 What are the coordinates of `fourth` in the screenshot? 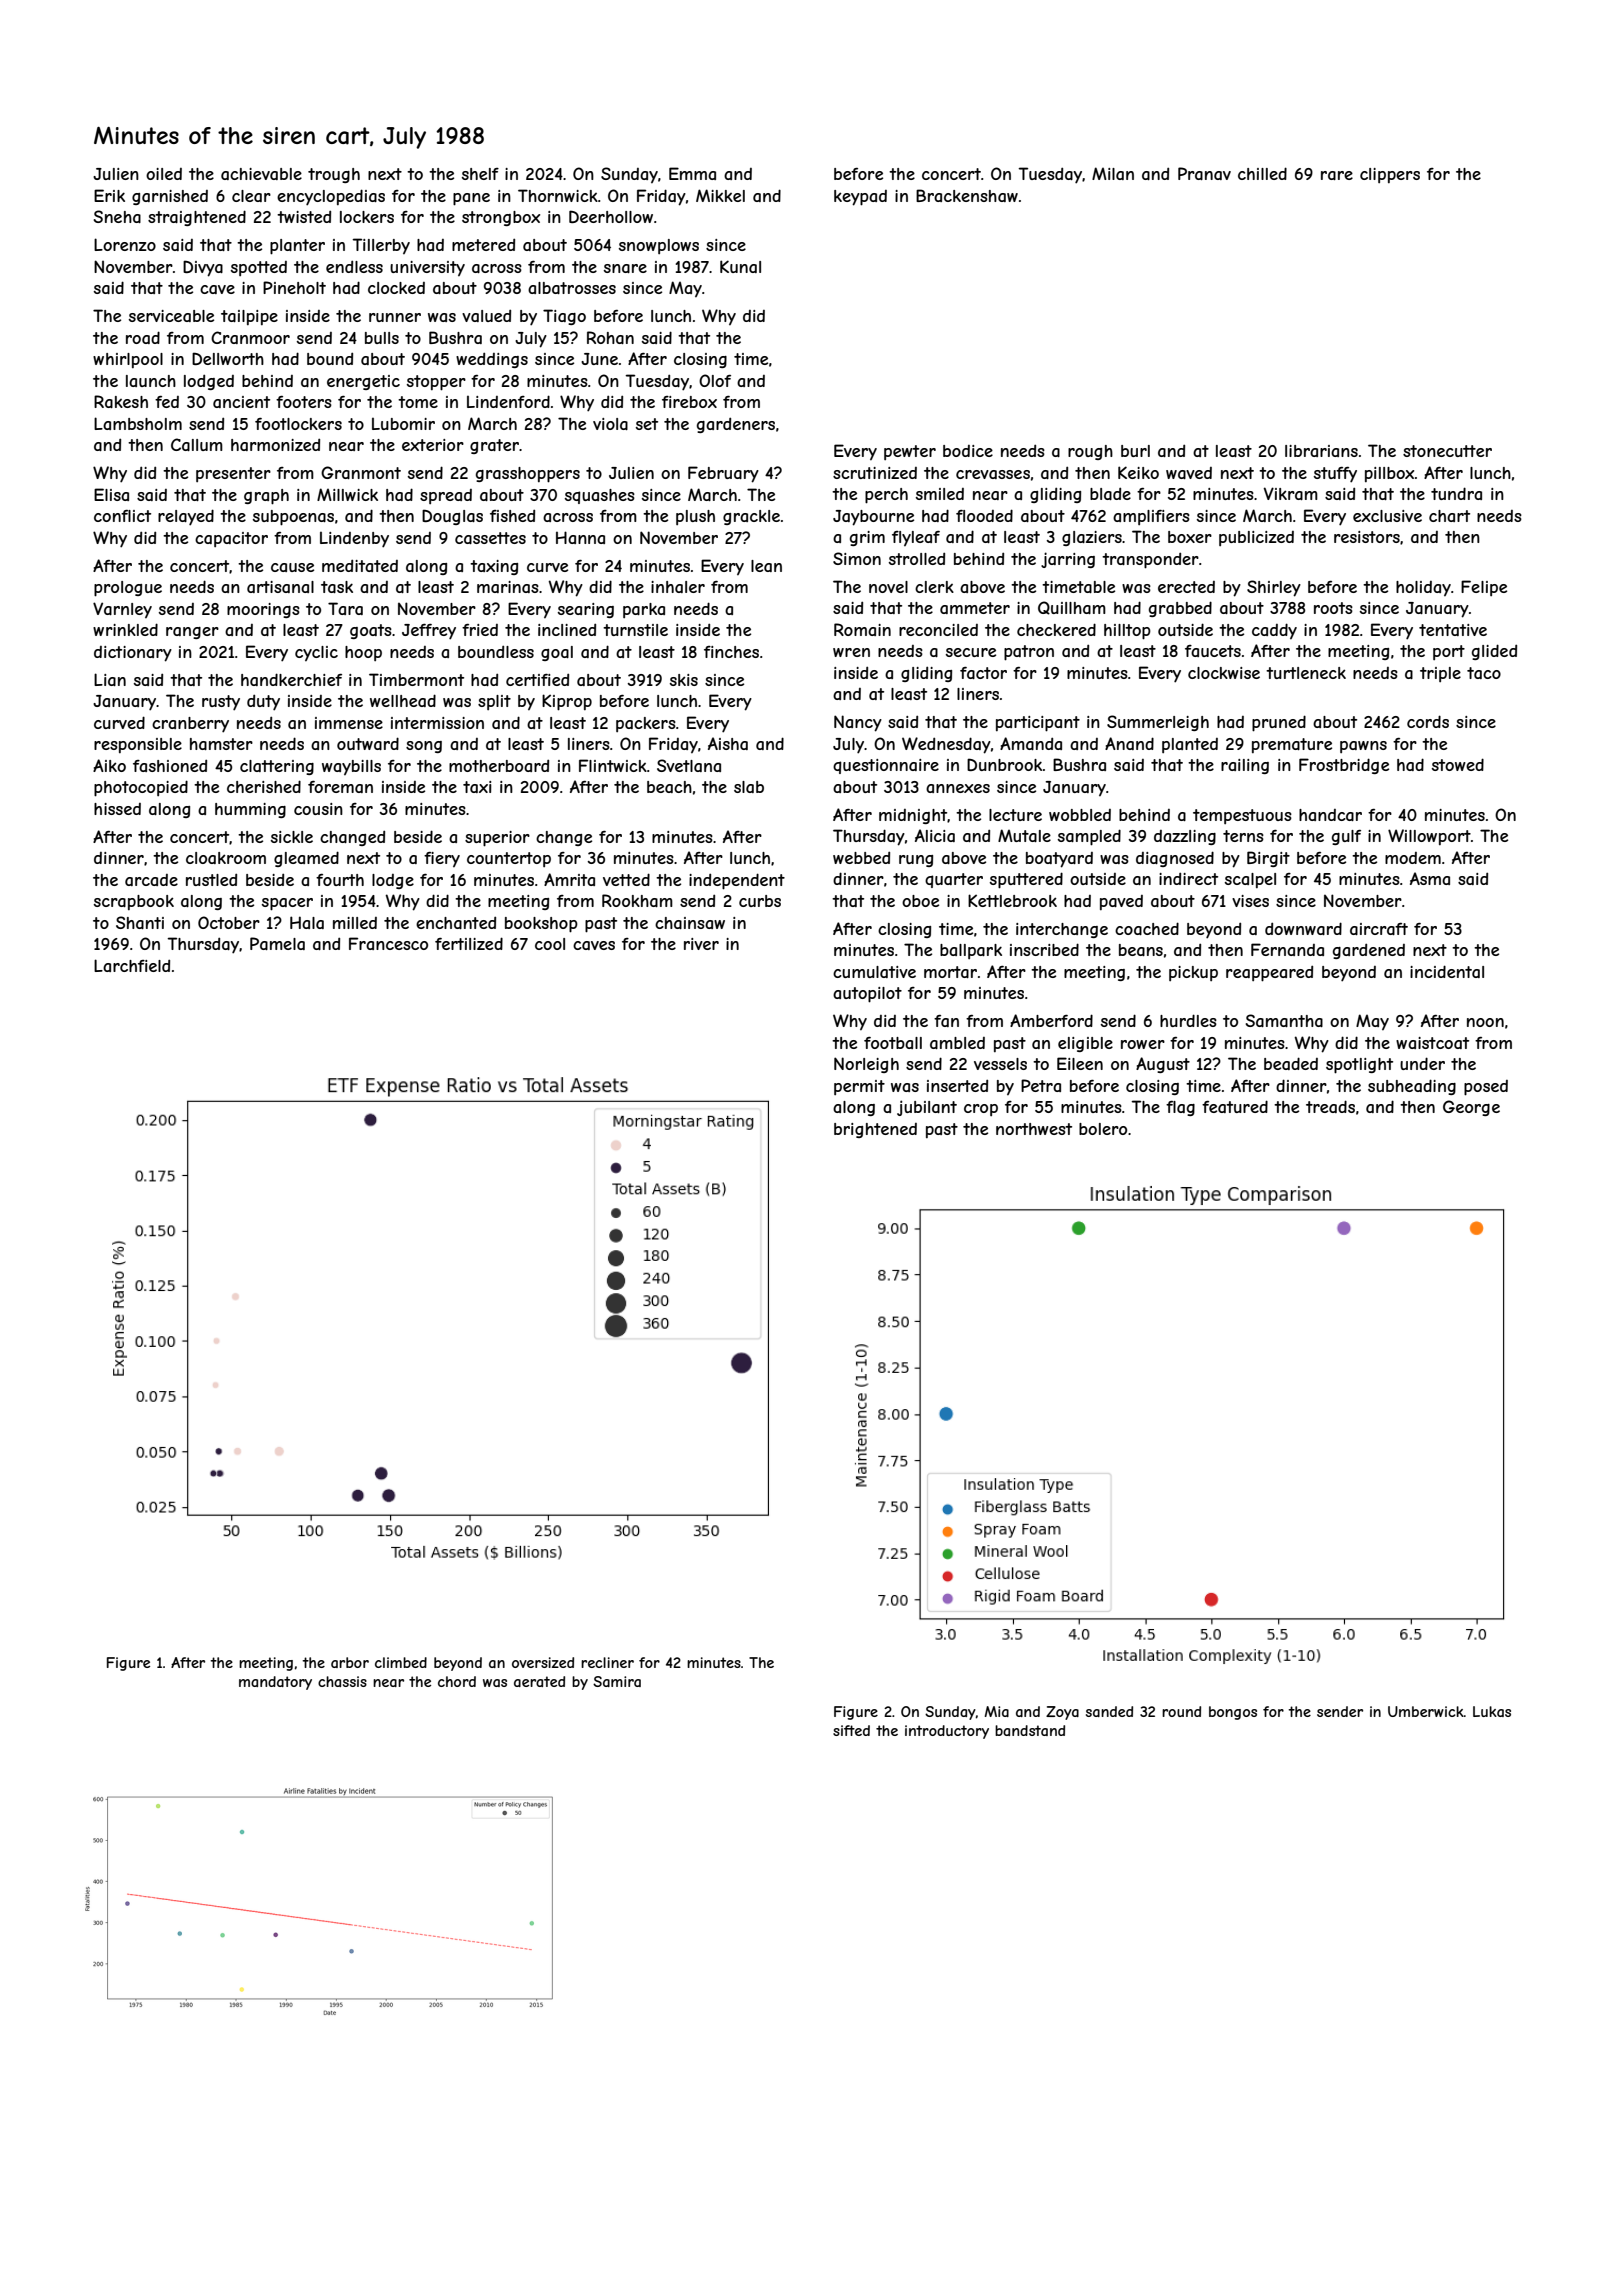 It's located at (340, 880).
